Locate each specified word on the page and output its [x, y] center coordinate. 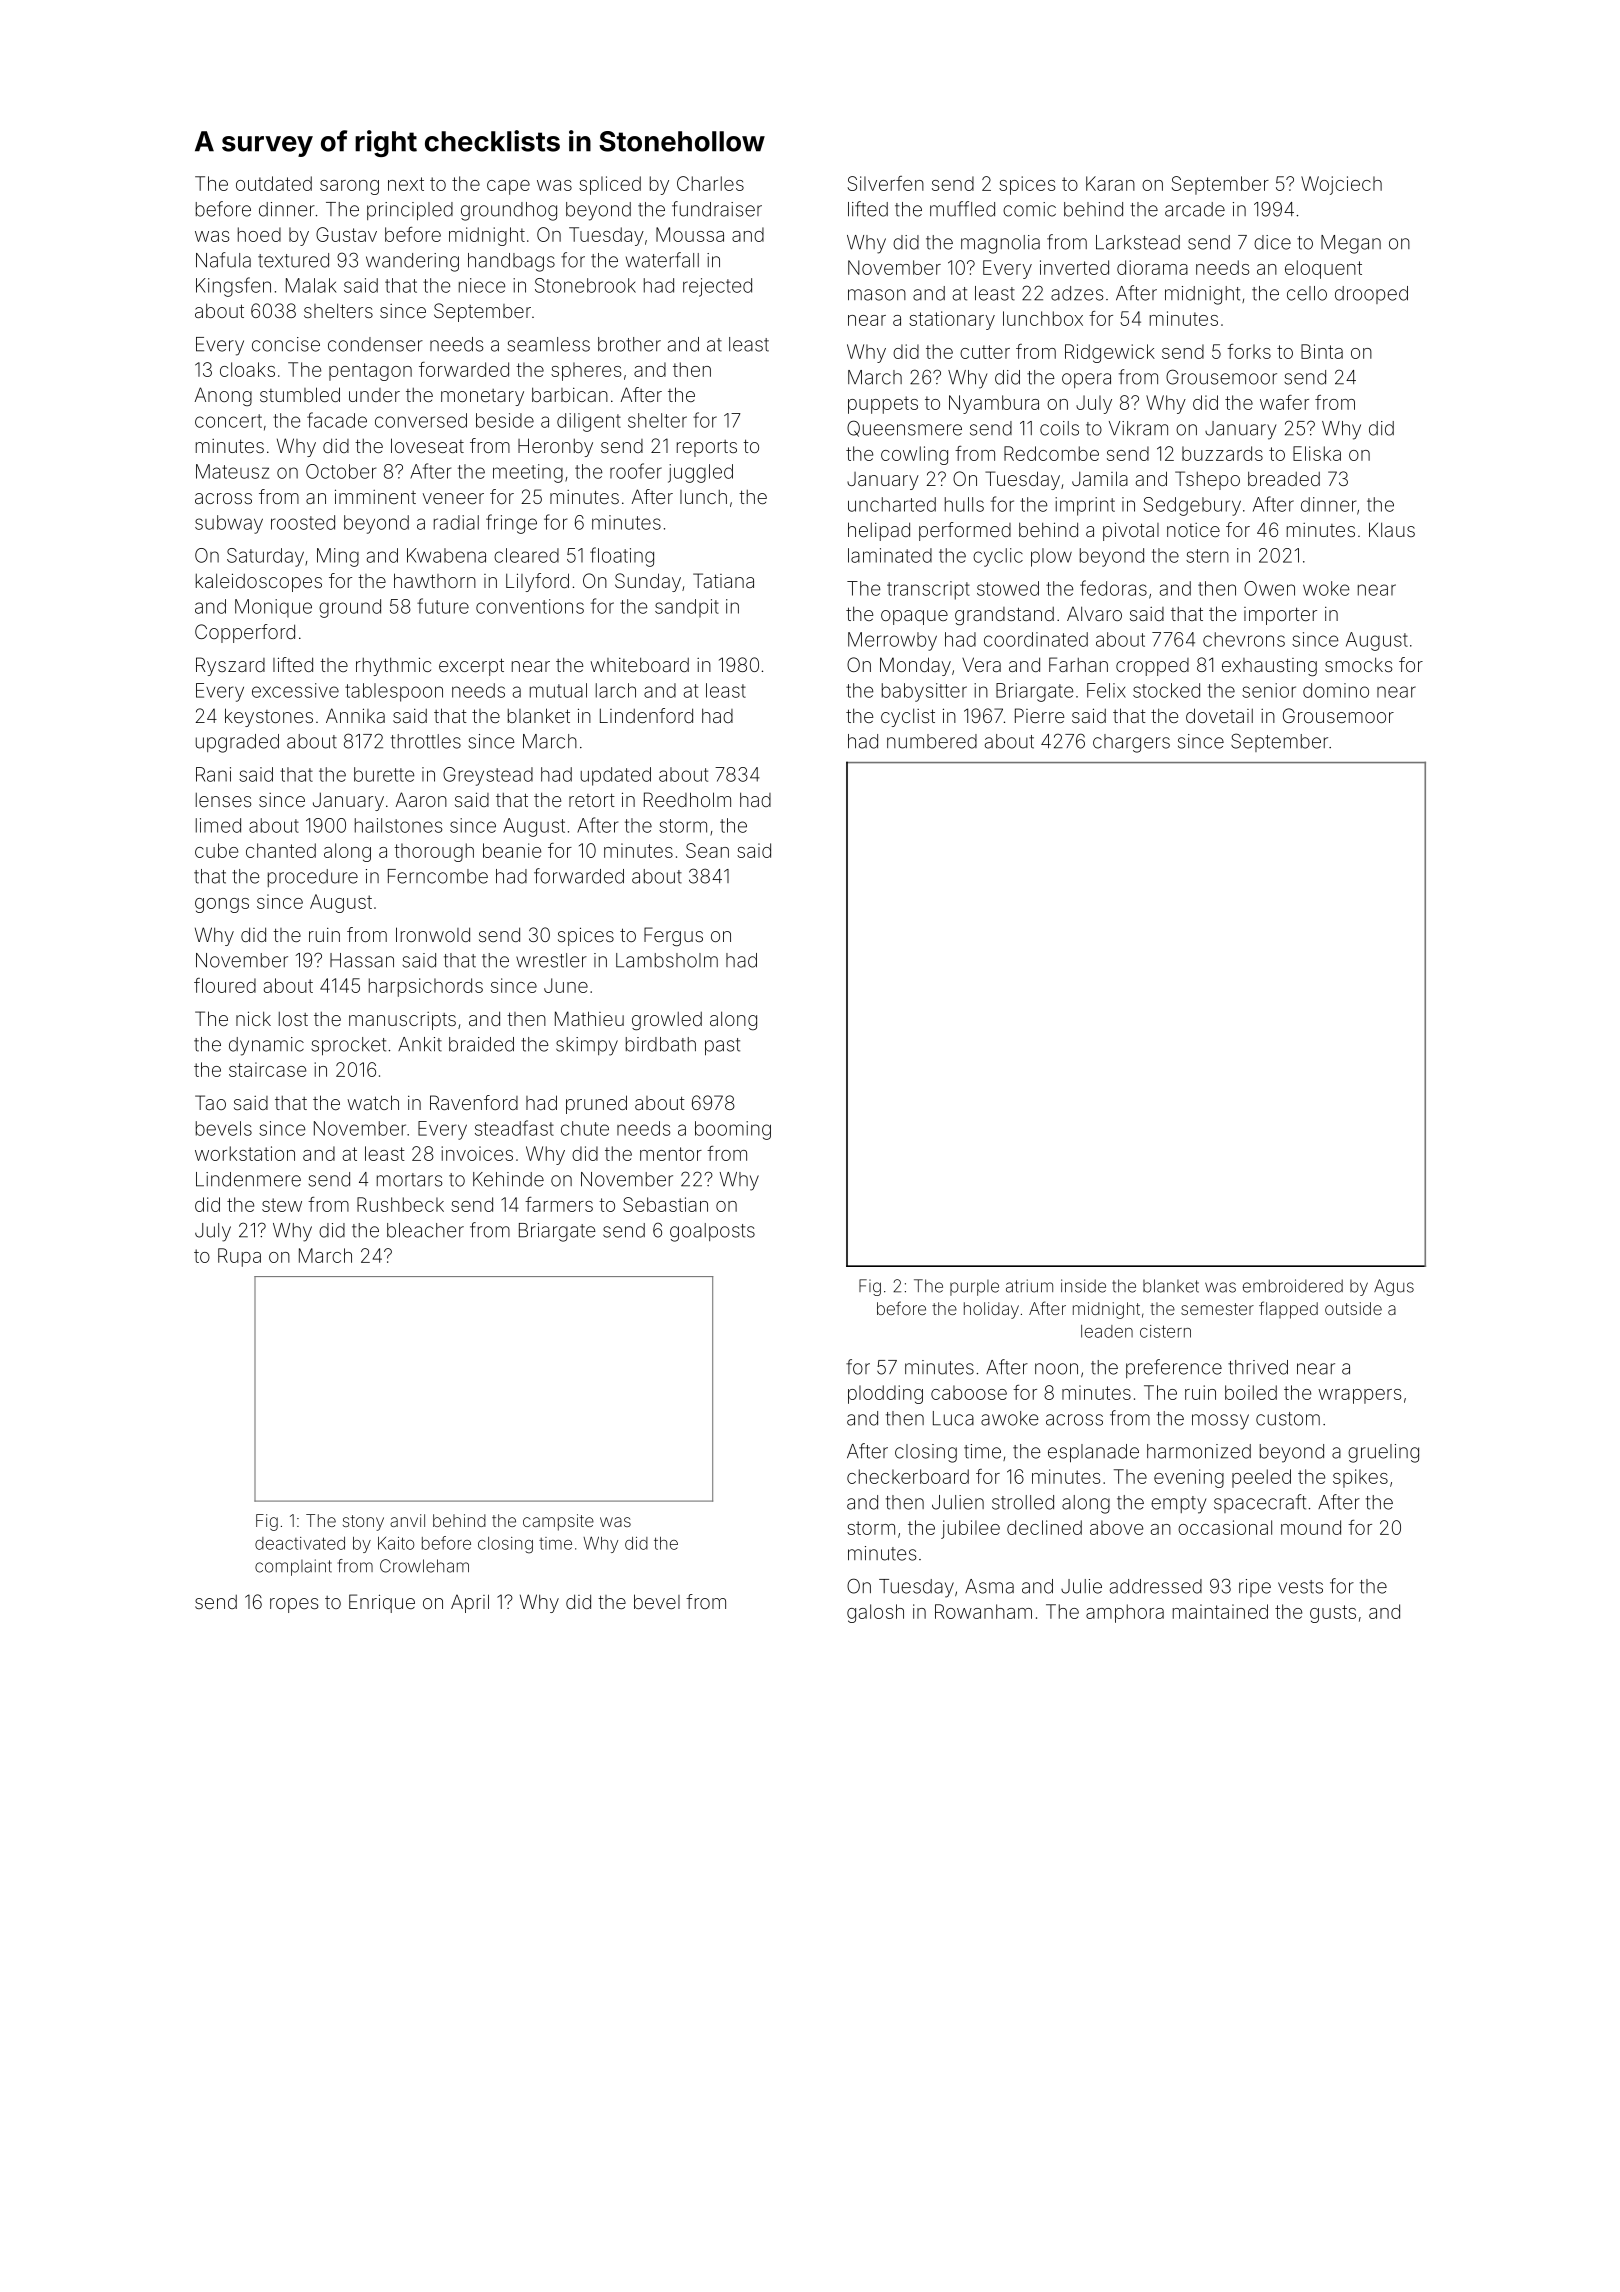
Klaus [1392, 529]
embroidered [1293, 1286]
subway [229, 524]
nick [253, 1018]
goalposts [712, 1232]
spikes [1360, 1478]
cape [508, 187]
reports [707, 448]
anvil [407, 1520]
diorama [1152, 267]
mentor [671, 1154]
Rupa [239, 1257]
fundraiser [717, 209]
